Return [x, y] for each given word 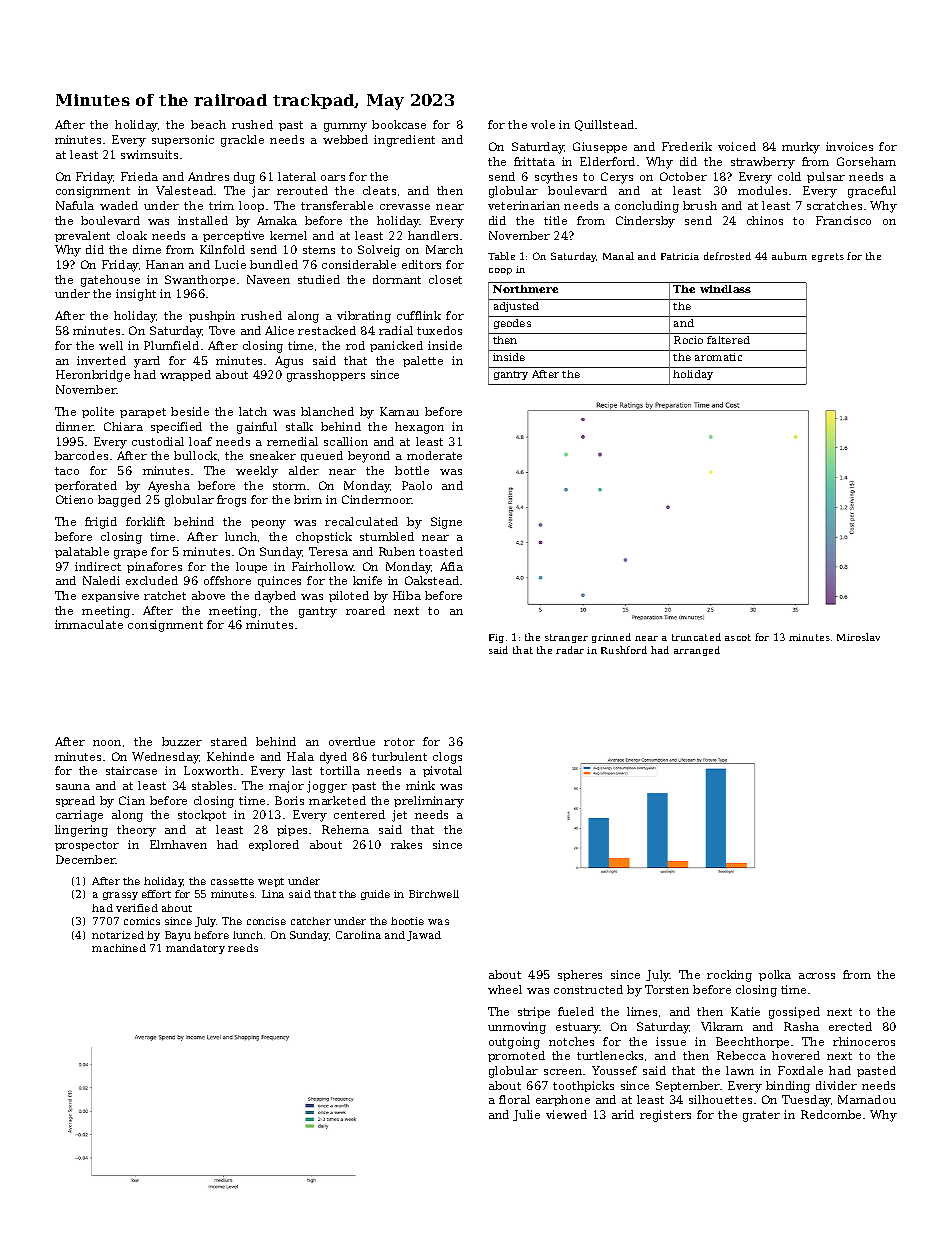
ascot [738, 637]
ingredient [404, 141]
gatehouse [110, 281]
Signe [446, 523]
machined [119, 948]
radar [570, 650]
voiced [737, 146]
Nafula [75, 205]
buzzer [182, 741]
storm [289, 486]
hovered [796, 1055]
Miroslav [858, 637]
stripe [534, 1012]
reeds [243, 948]
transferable [337, 205]
